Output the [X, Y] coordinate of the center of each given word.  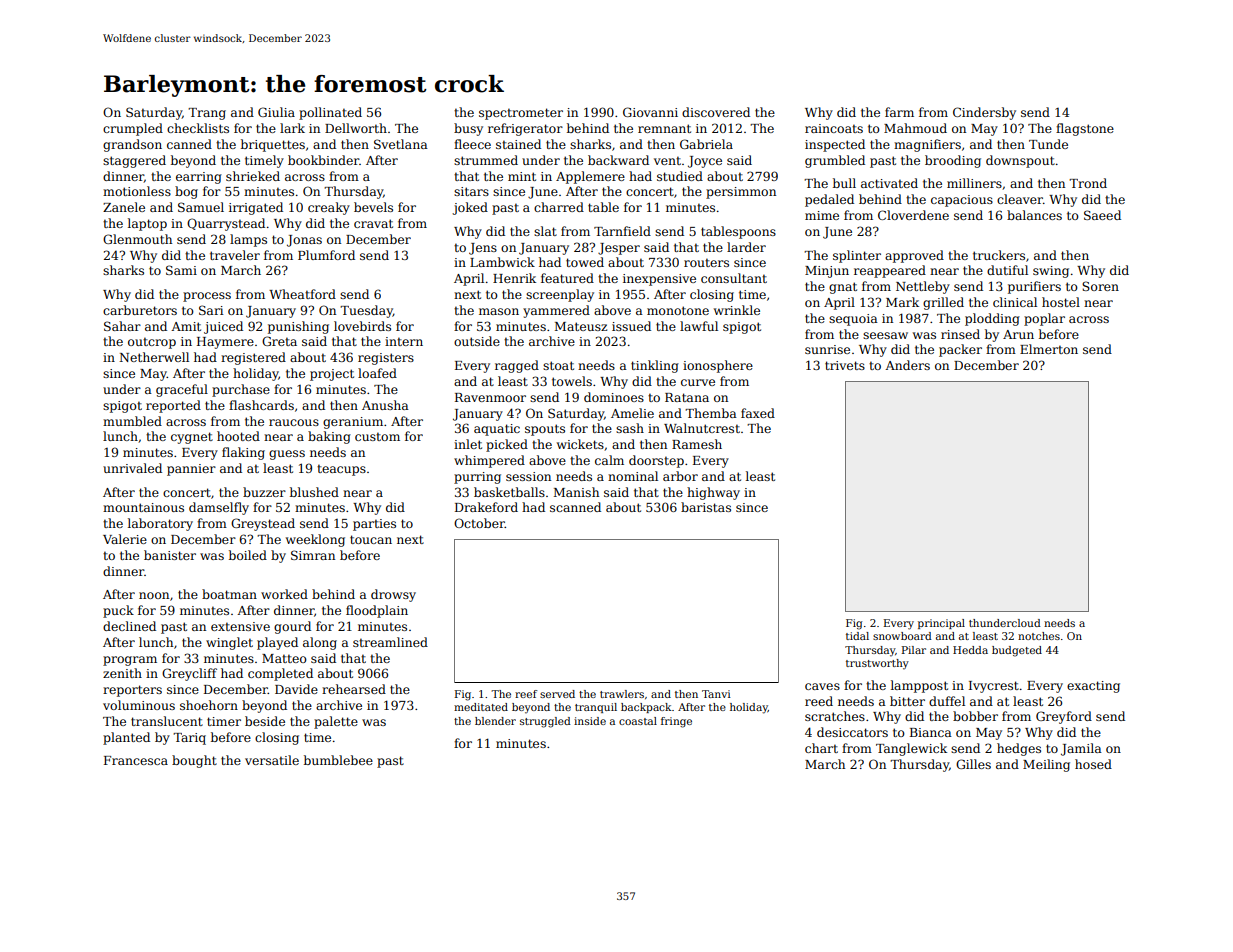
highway [713, 493]
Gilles [973, 764]
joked [470, 208]
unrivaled [132, 468]
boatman [229, 594]
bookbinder [323, 160]
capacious [962, 201]
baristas [706, 507]
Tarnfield [622, 231]
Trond [1088, 183]
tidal [857, 636]
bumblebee [338, 760]
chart [821, 748]
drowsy [393, 595]
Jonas [304, 241]
